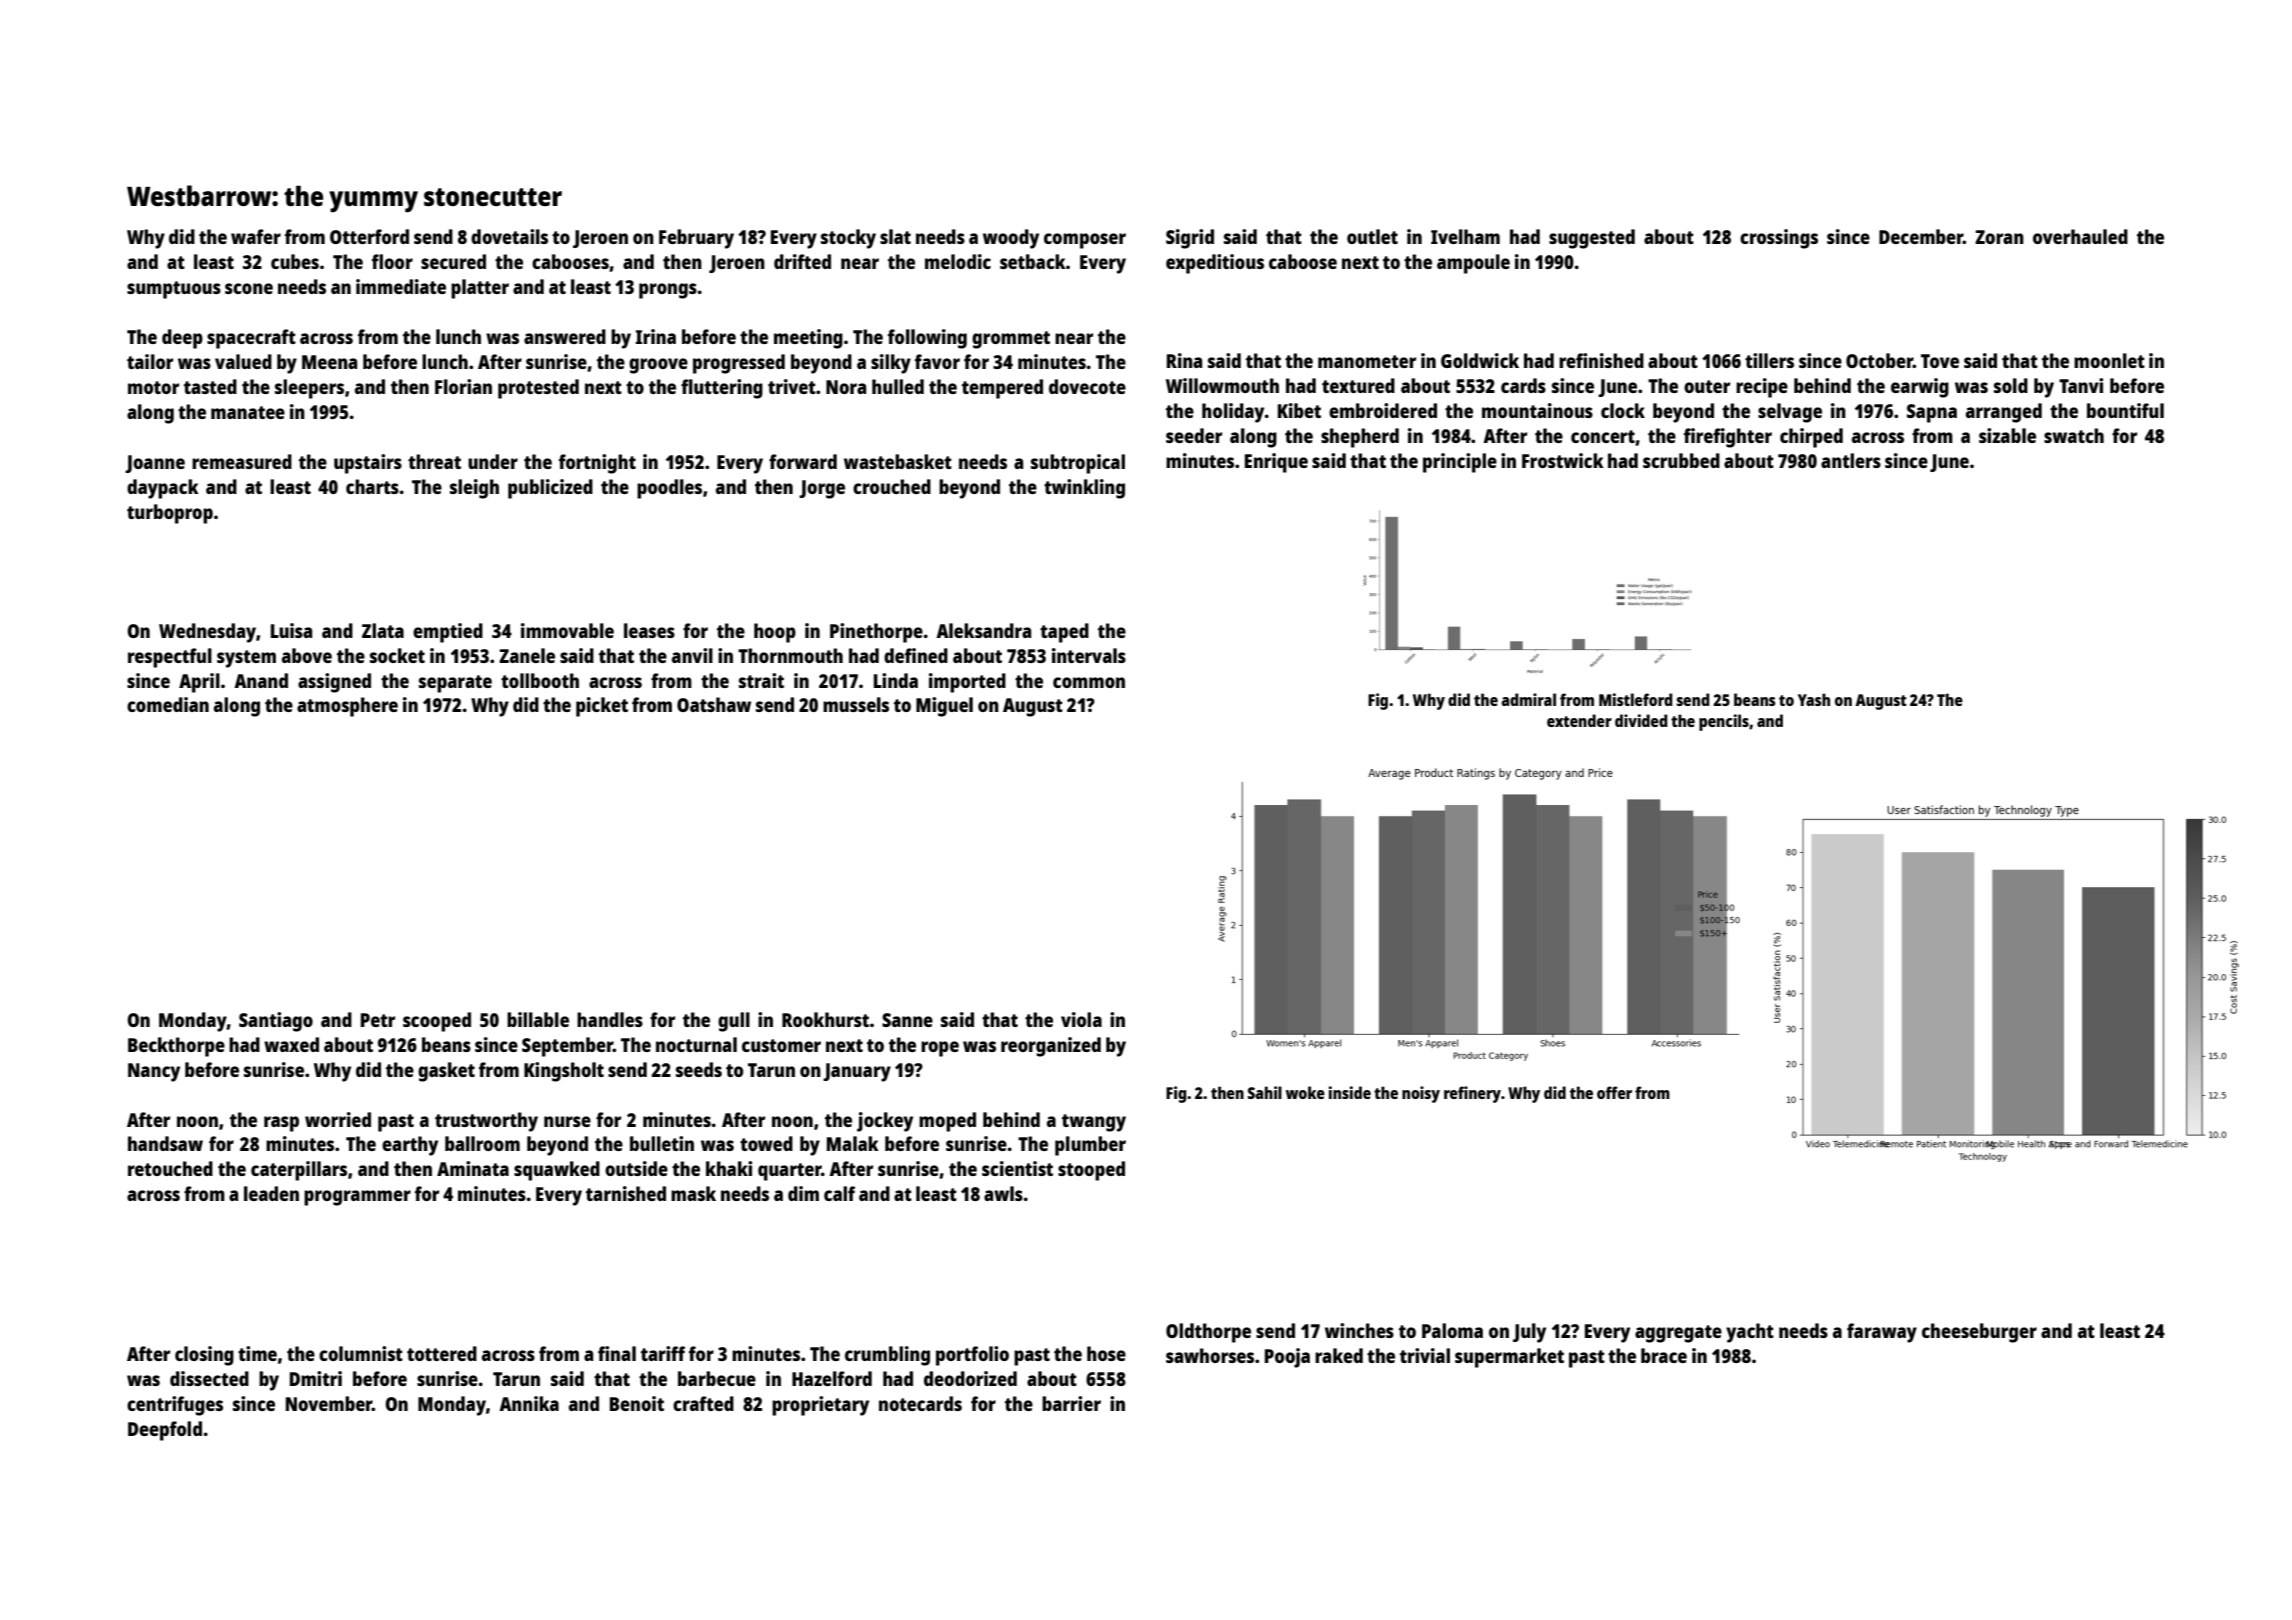  I want to click on overhauled, so click(2080, 236).
